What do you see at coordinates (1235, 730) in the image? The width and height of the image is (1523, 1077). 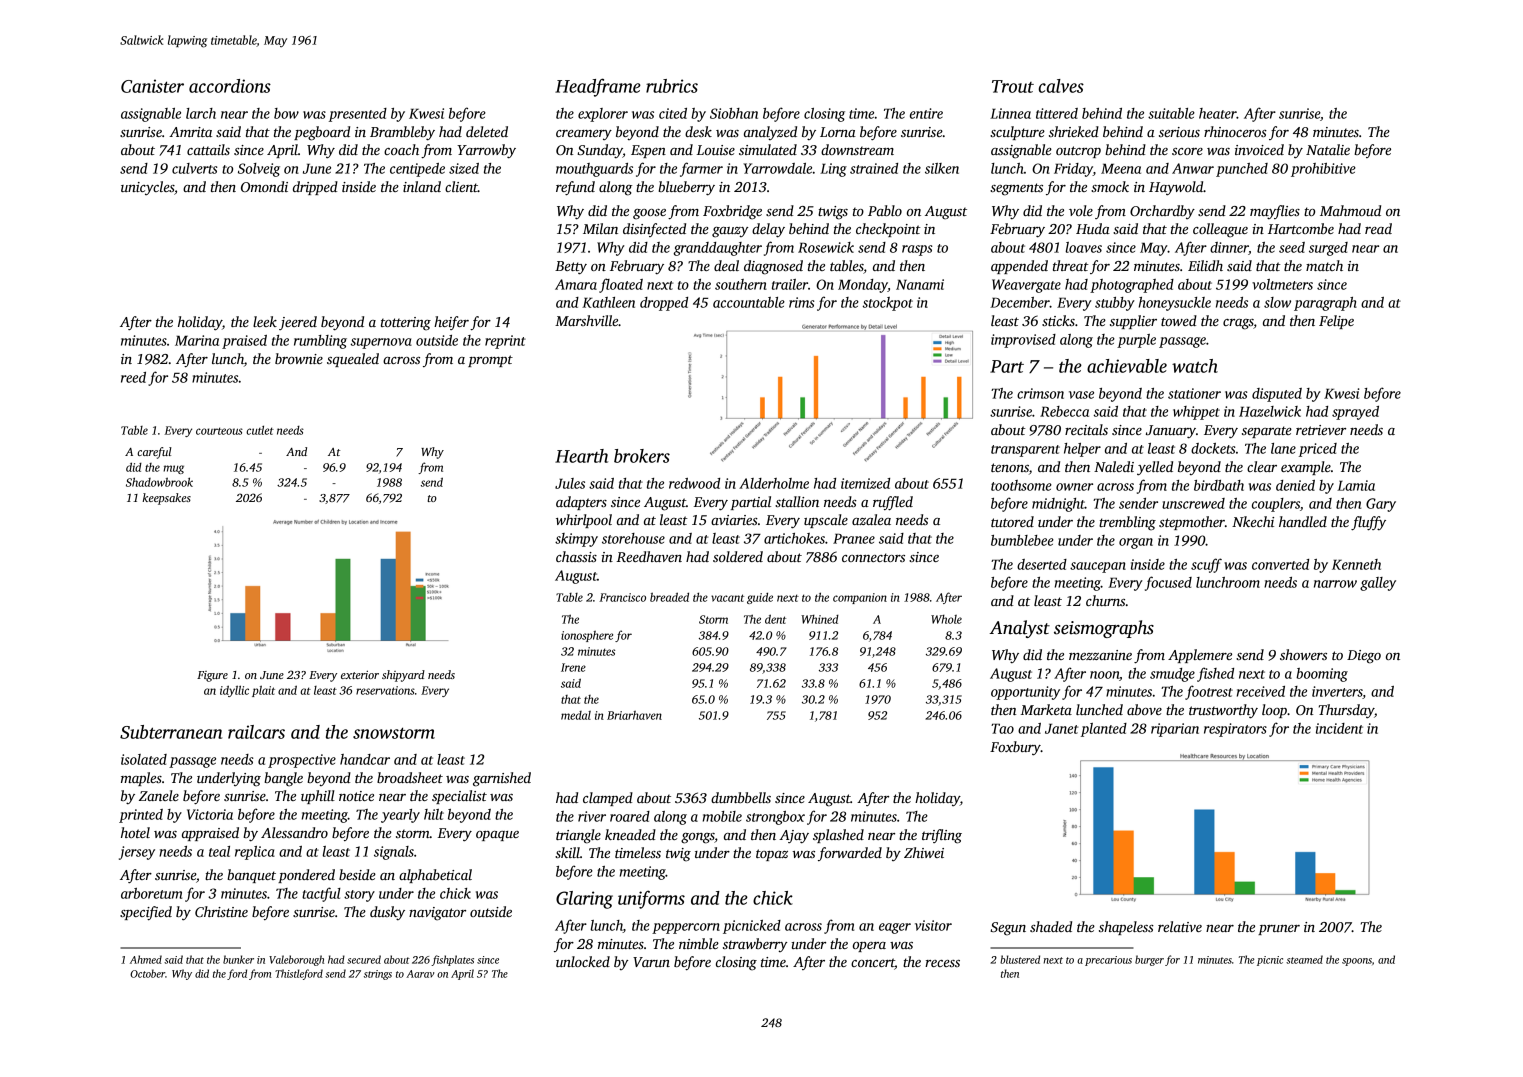 I see `respirators` at bounding box center [1235, 730].
